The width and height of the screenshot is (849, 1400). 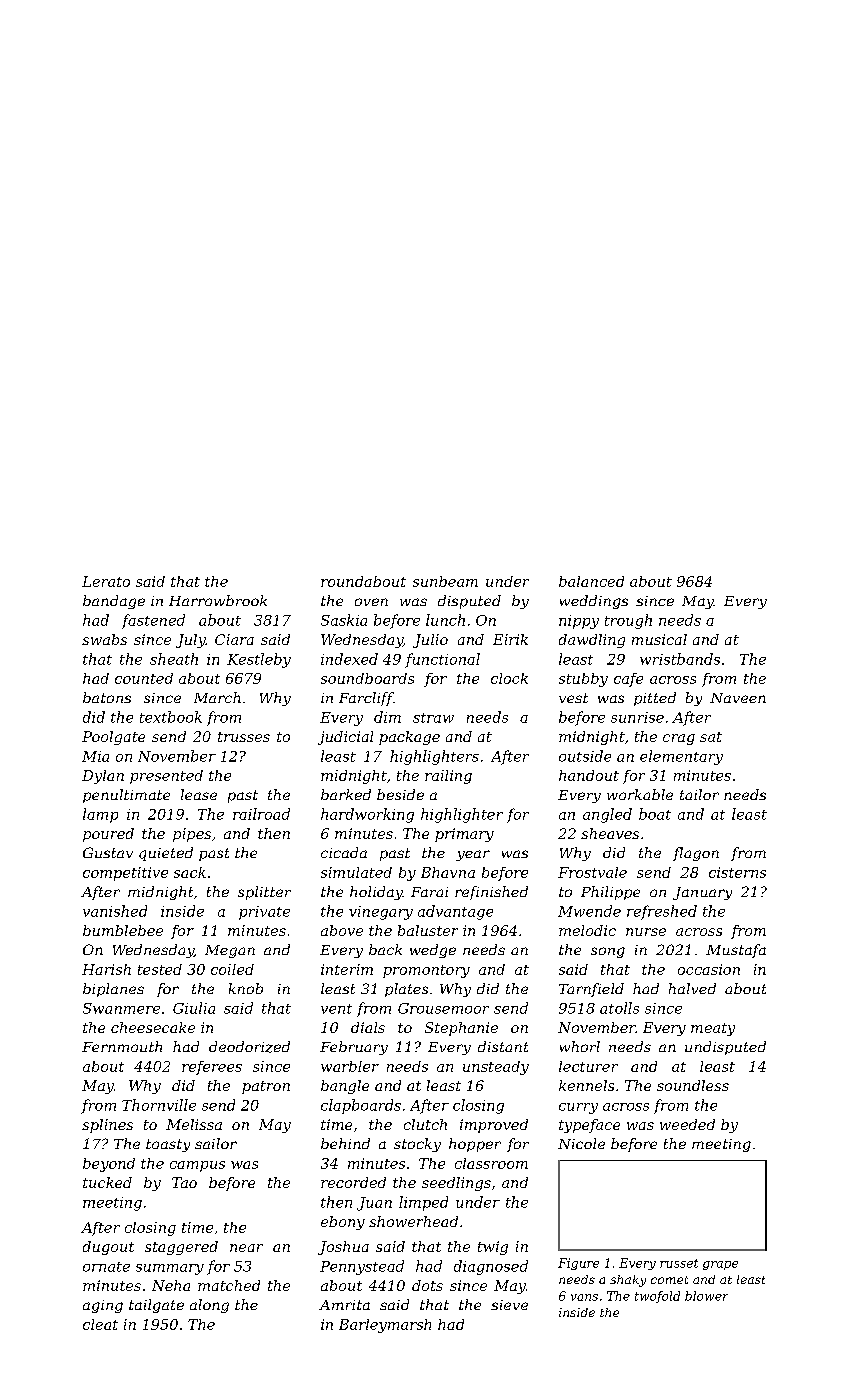 What do you see at coordinates (503, 1046) in the screenshot?
I see `distant` at bounding box center [503, 1046].
